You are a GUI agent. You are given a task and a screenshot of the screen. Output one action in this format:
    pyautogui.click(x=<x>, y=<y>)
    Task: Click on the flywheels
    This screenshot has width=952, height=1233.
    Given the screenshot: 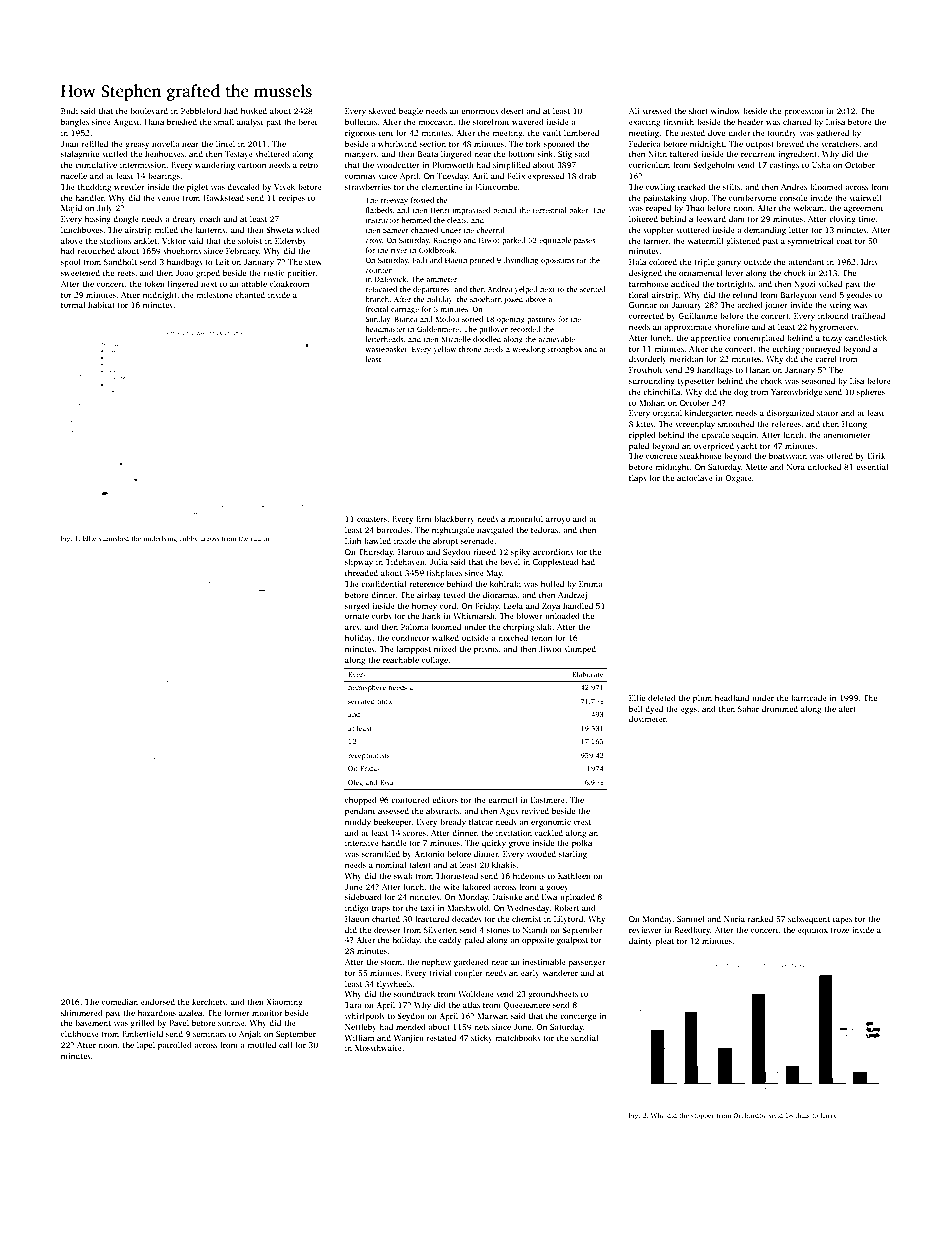 What is the action you would take?
    pyautogui.click(x=394, y=984)
